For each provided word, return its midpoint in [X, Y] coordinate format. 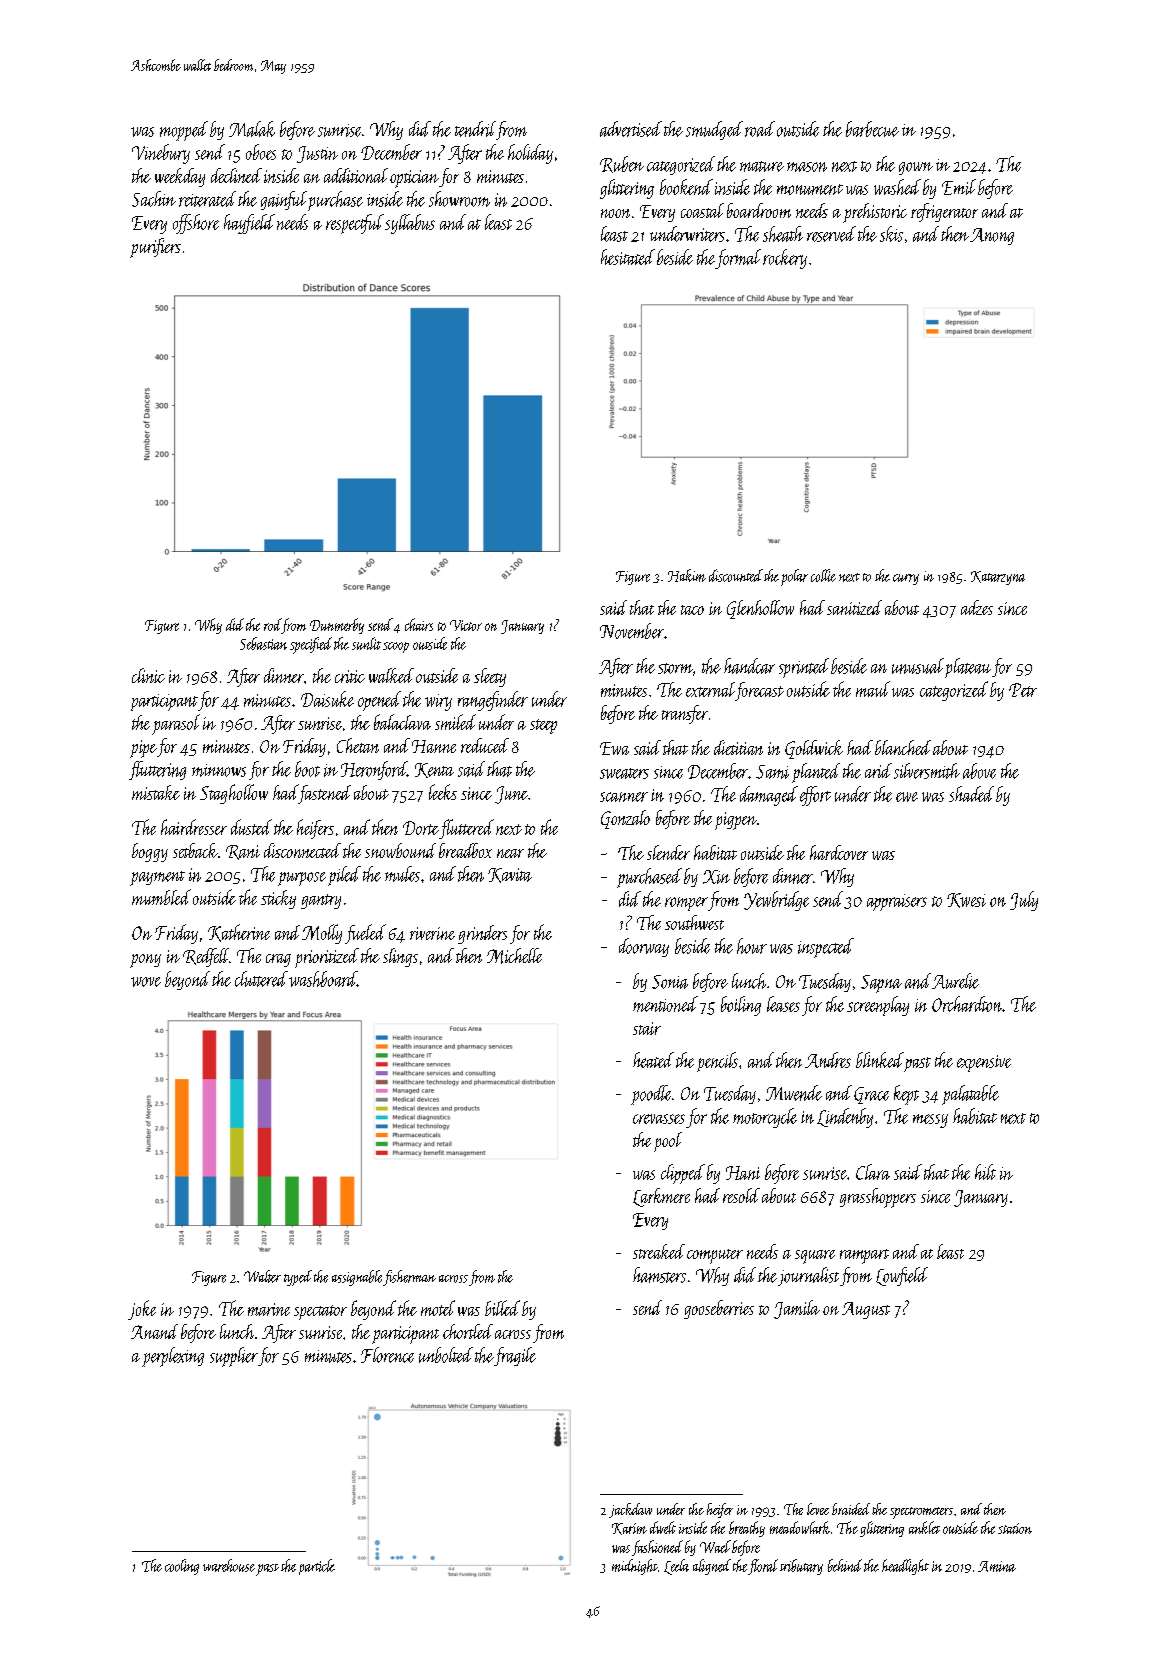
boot [307, 769]
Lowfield [902, 1276]
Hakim [687, 575]
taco [692, 610]
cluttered [261, 979]
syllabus [410, 224]
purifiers [155, 248]
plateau [968, 668]
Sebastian [263, 643]
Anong [992, 236]
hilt [985, 1172]
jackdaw [630, 1510]
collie [823, 575]
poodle [651, 1095]
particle [317, 1567]
